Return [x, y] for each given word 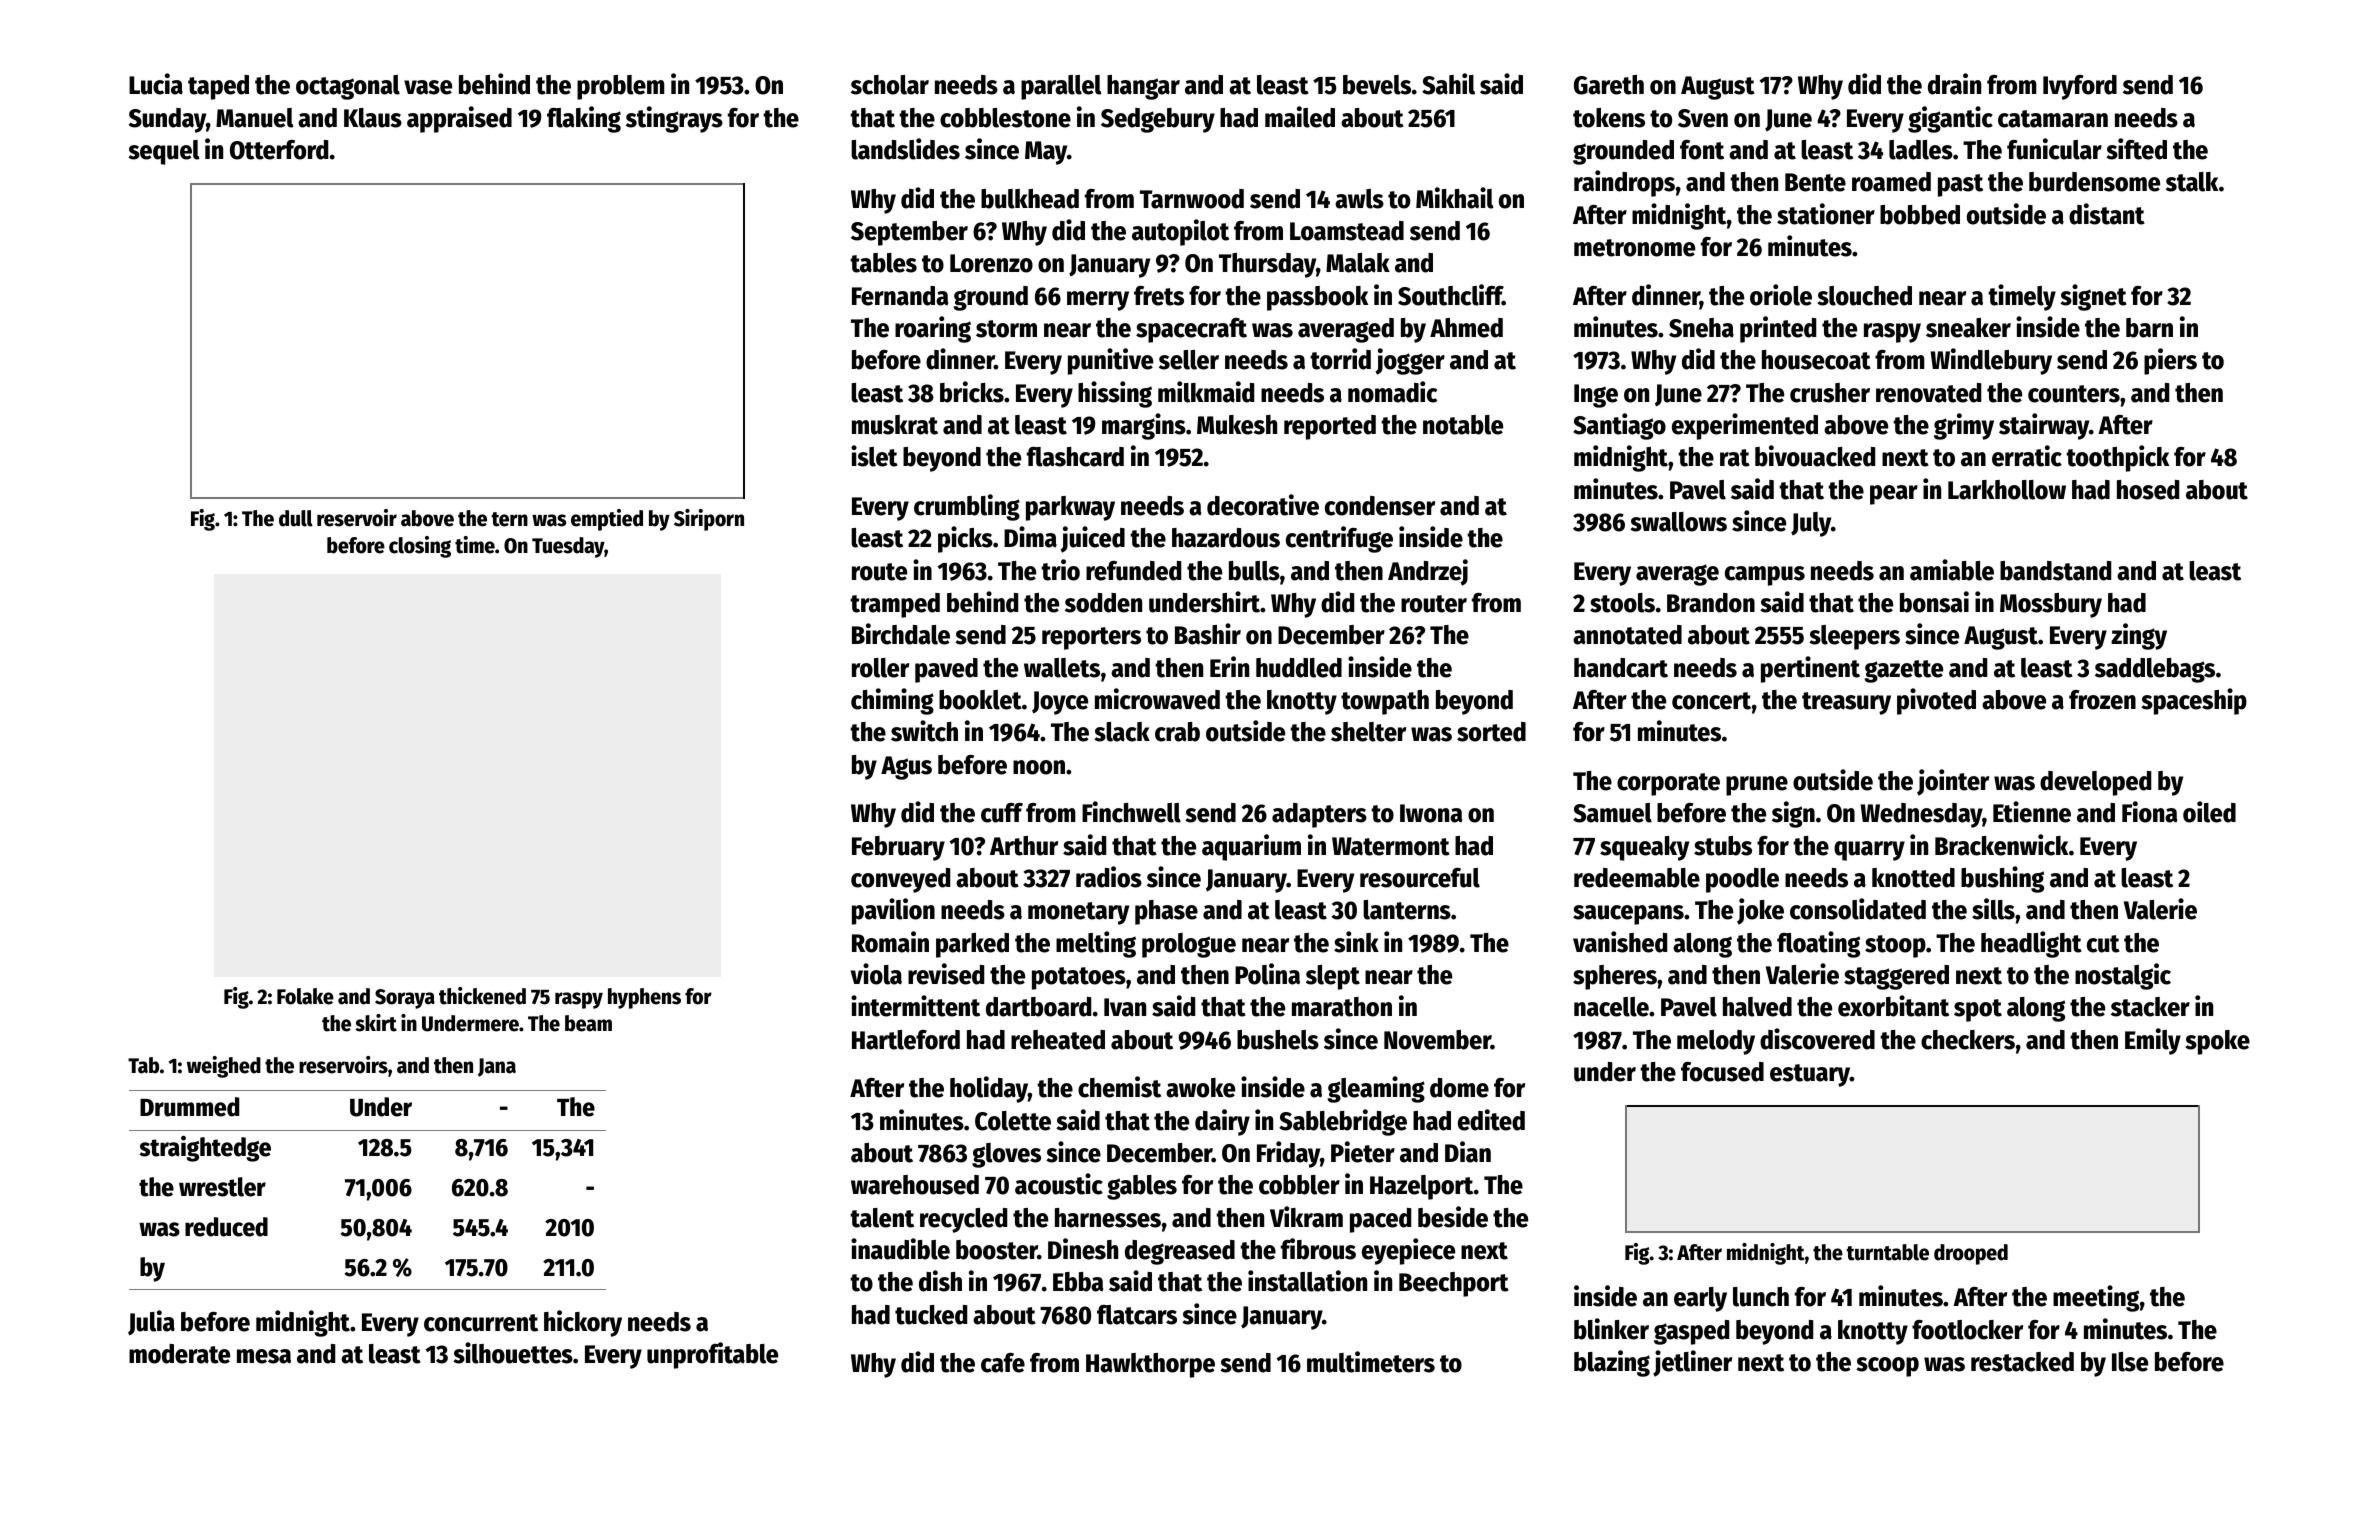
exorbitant [1893, 1006]
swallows [1678, 522]
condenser [1380, 506]
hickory [583, 1323]
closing [420, 547]
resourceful [1420, 878]
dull [296, 518]
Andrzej [1428, 572]
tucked [931, 1315]
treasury [1846, 703]
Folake [305, 996]
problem [621, 87]
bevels [1377, 85]
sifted [2136, 149]
